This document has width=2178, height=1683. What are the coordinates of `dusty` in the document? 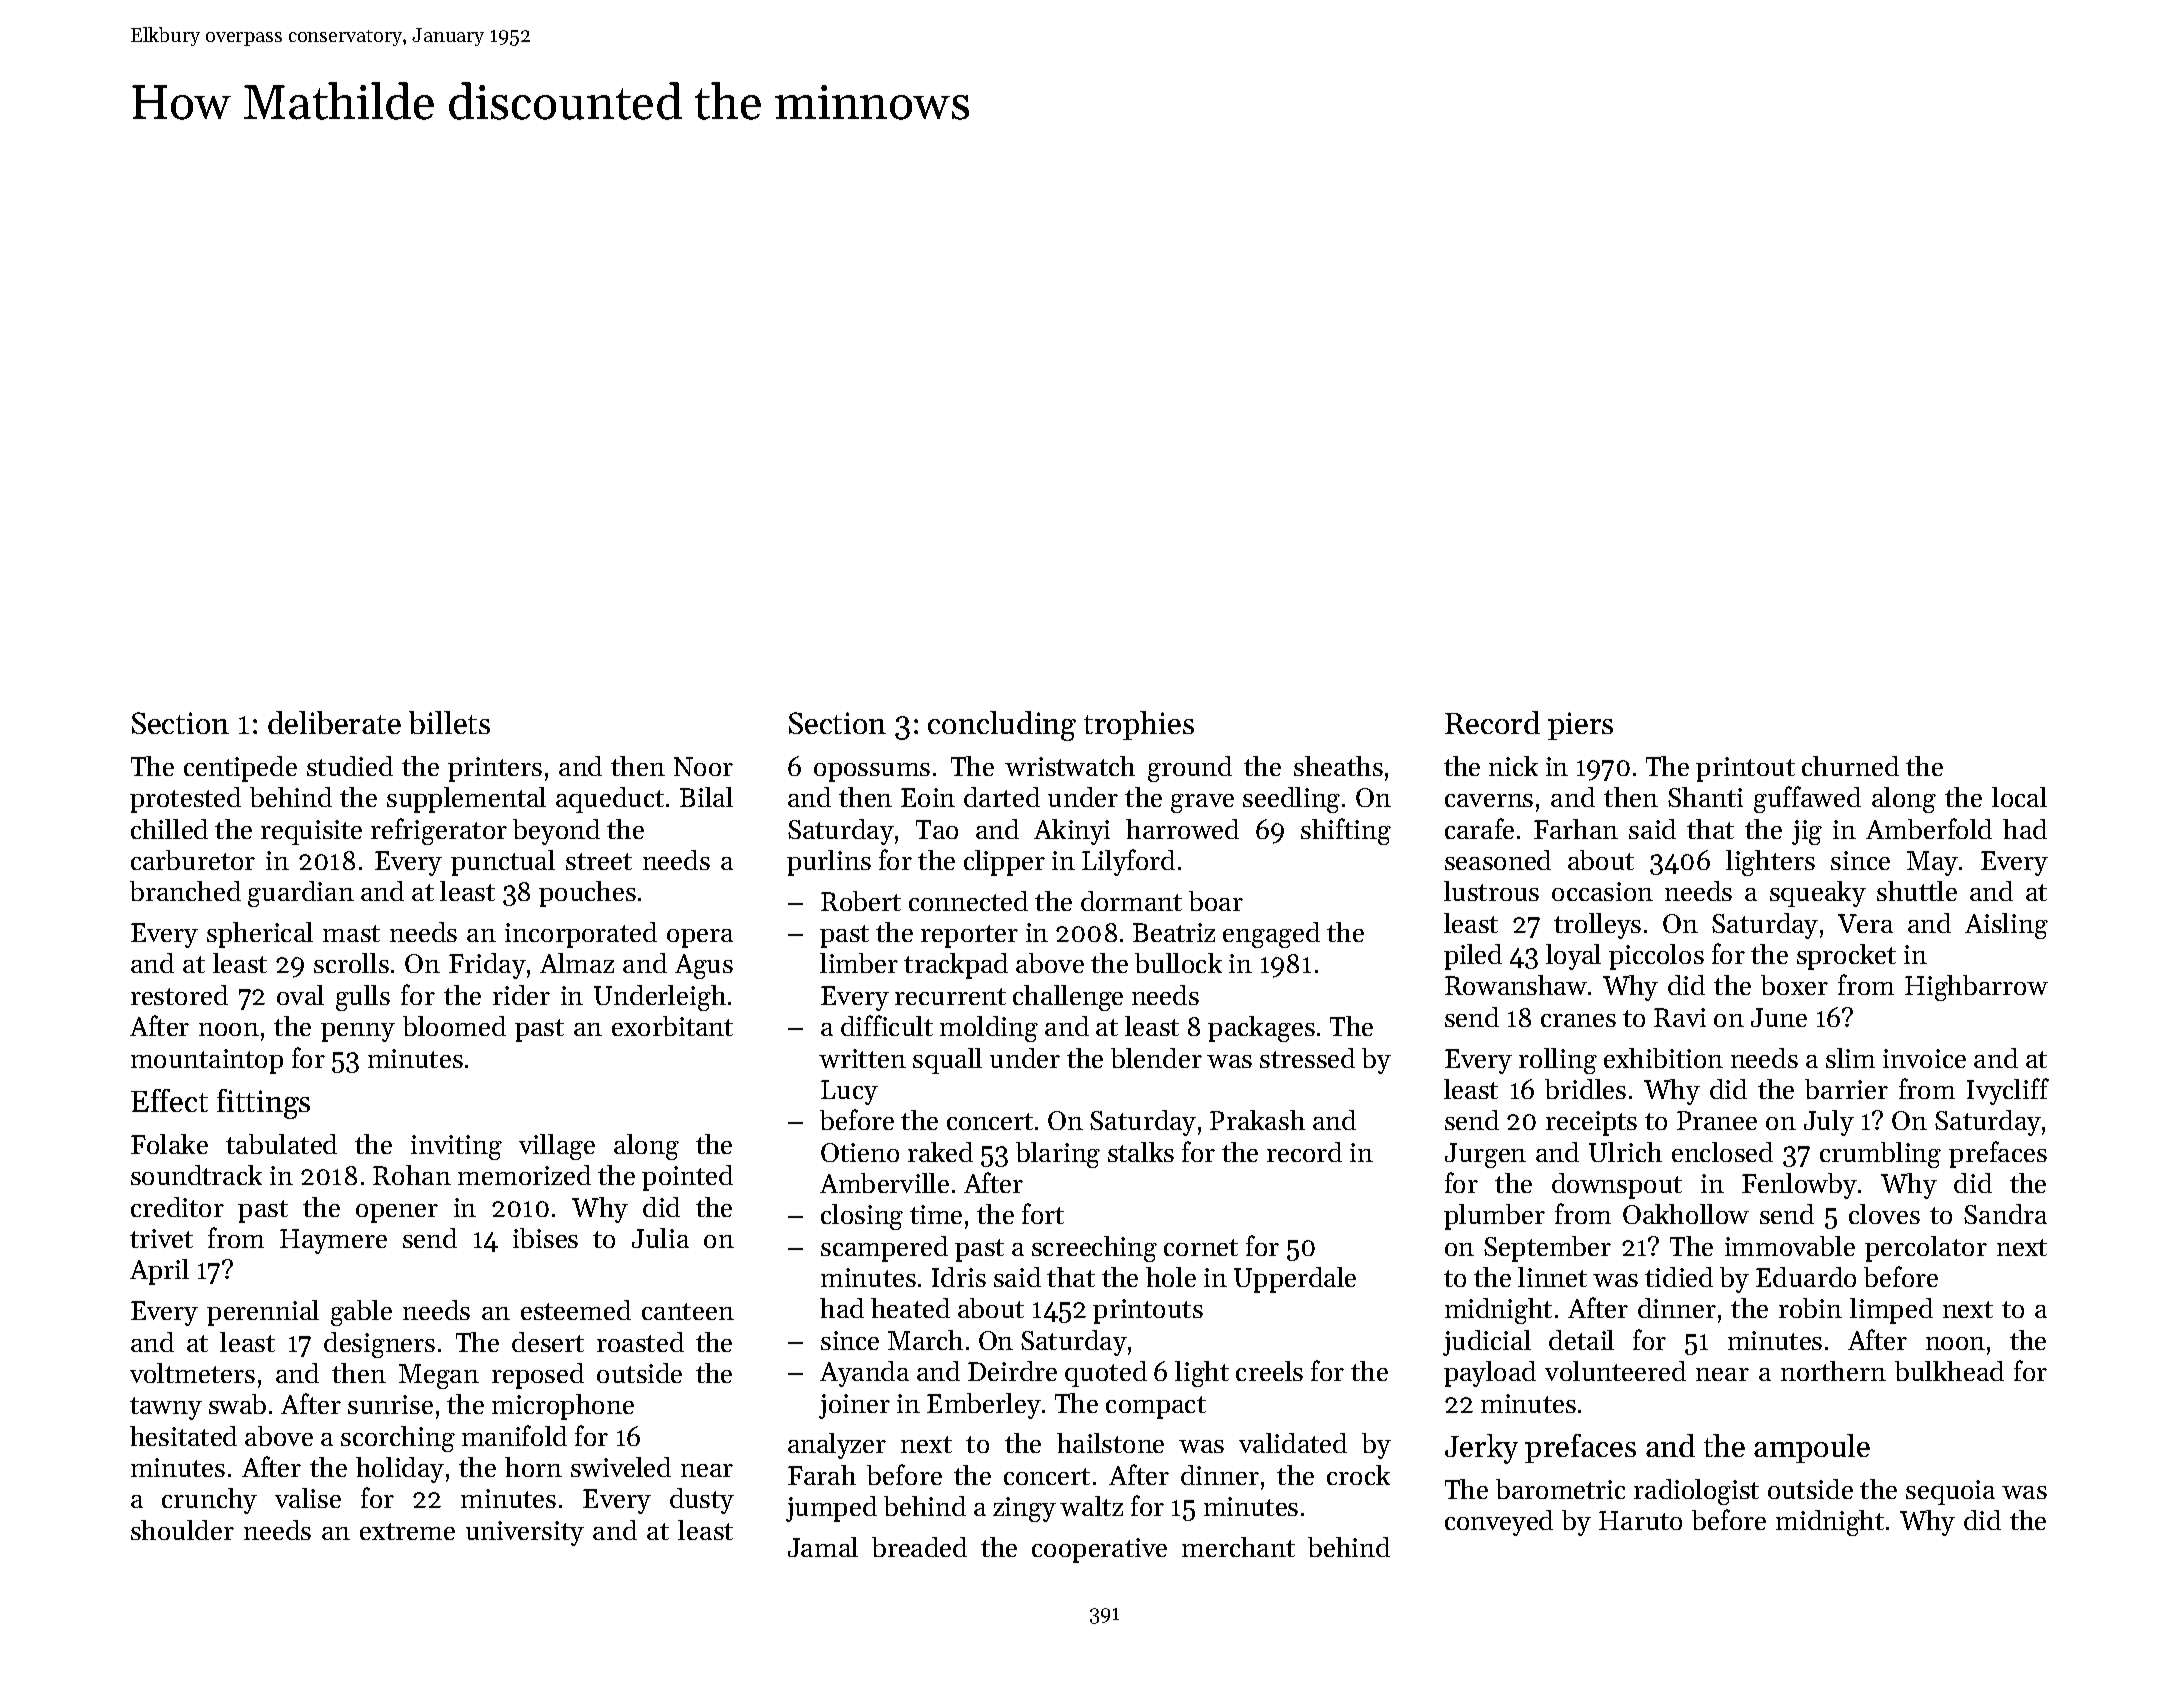 It's located at (702, 1501).
